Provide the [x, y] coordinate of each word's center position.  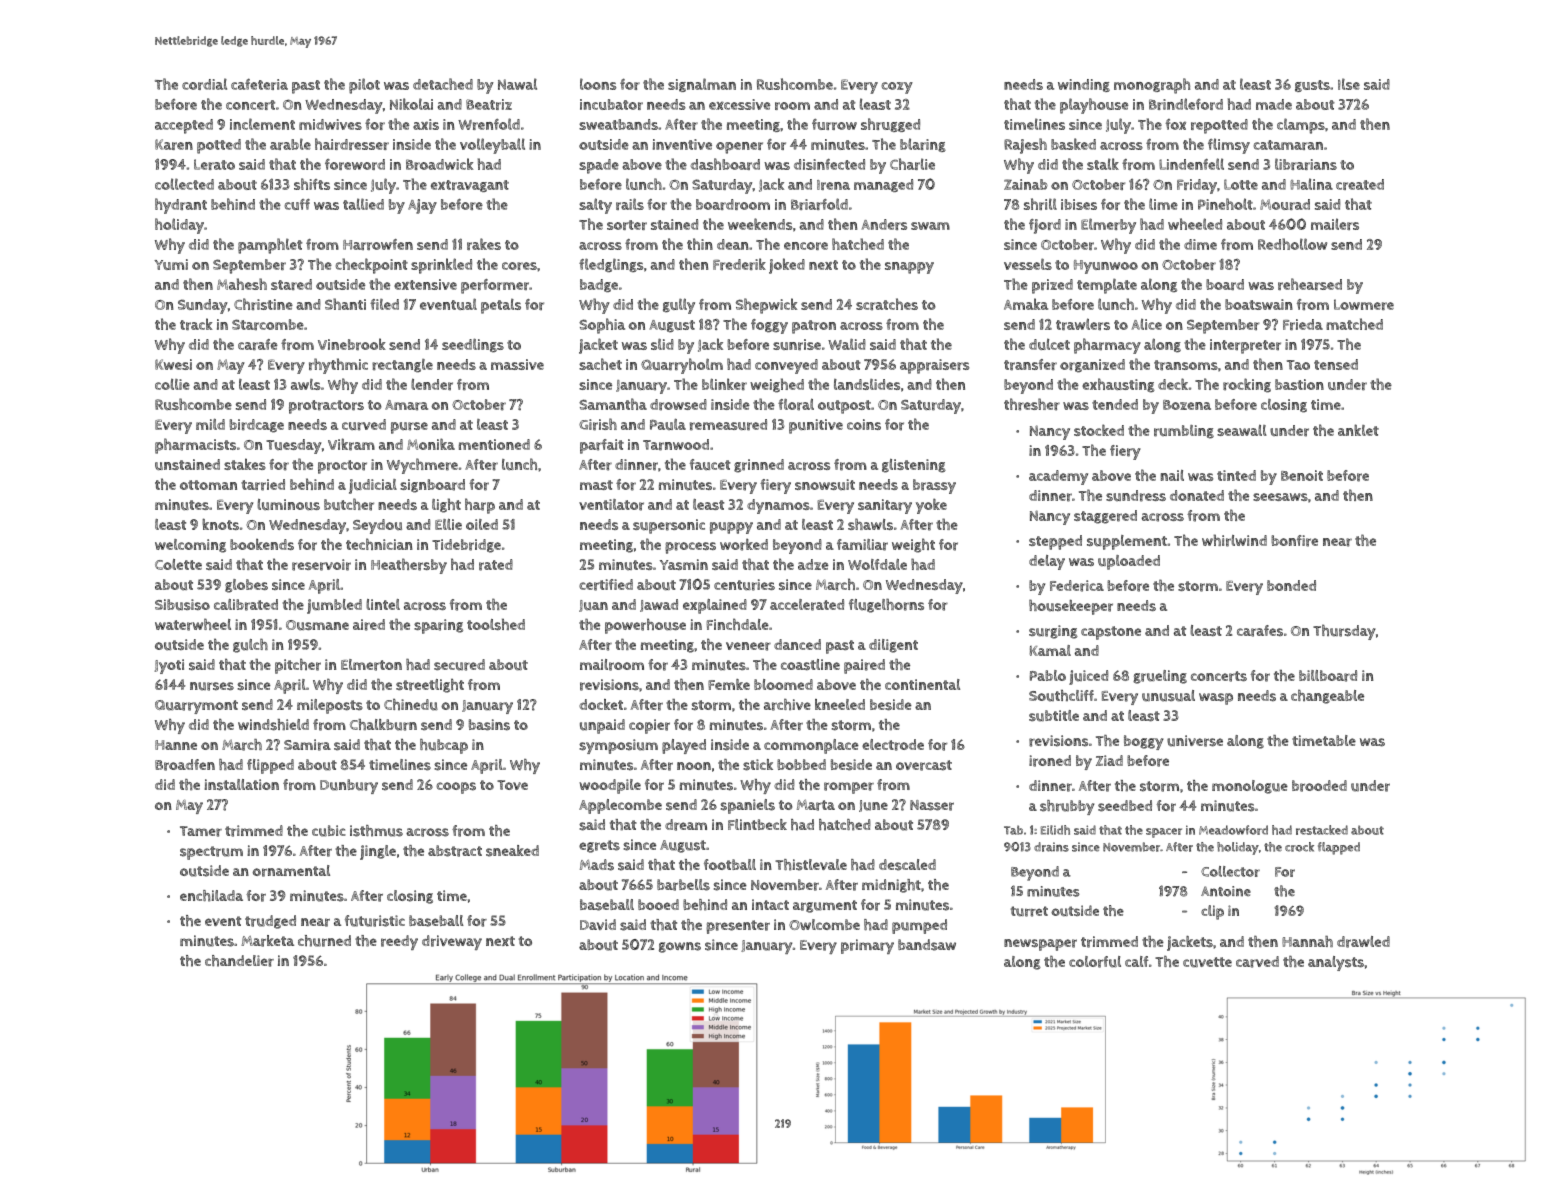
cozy [897, 88]
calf [1136, 961]
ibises [1079, 204]
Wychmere [422, 466]
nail [1172, 475]
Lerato [214, 164]
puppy [731, 528]
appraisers [934, 366]
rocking [1247, 385]
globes [246, 586]
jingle [378, 852]
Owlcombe [824, 924]
